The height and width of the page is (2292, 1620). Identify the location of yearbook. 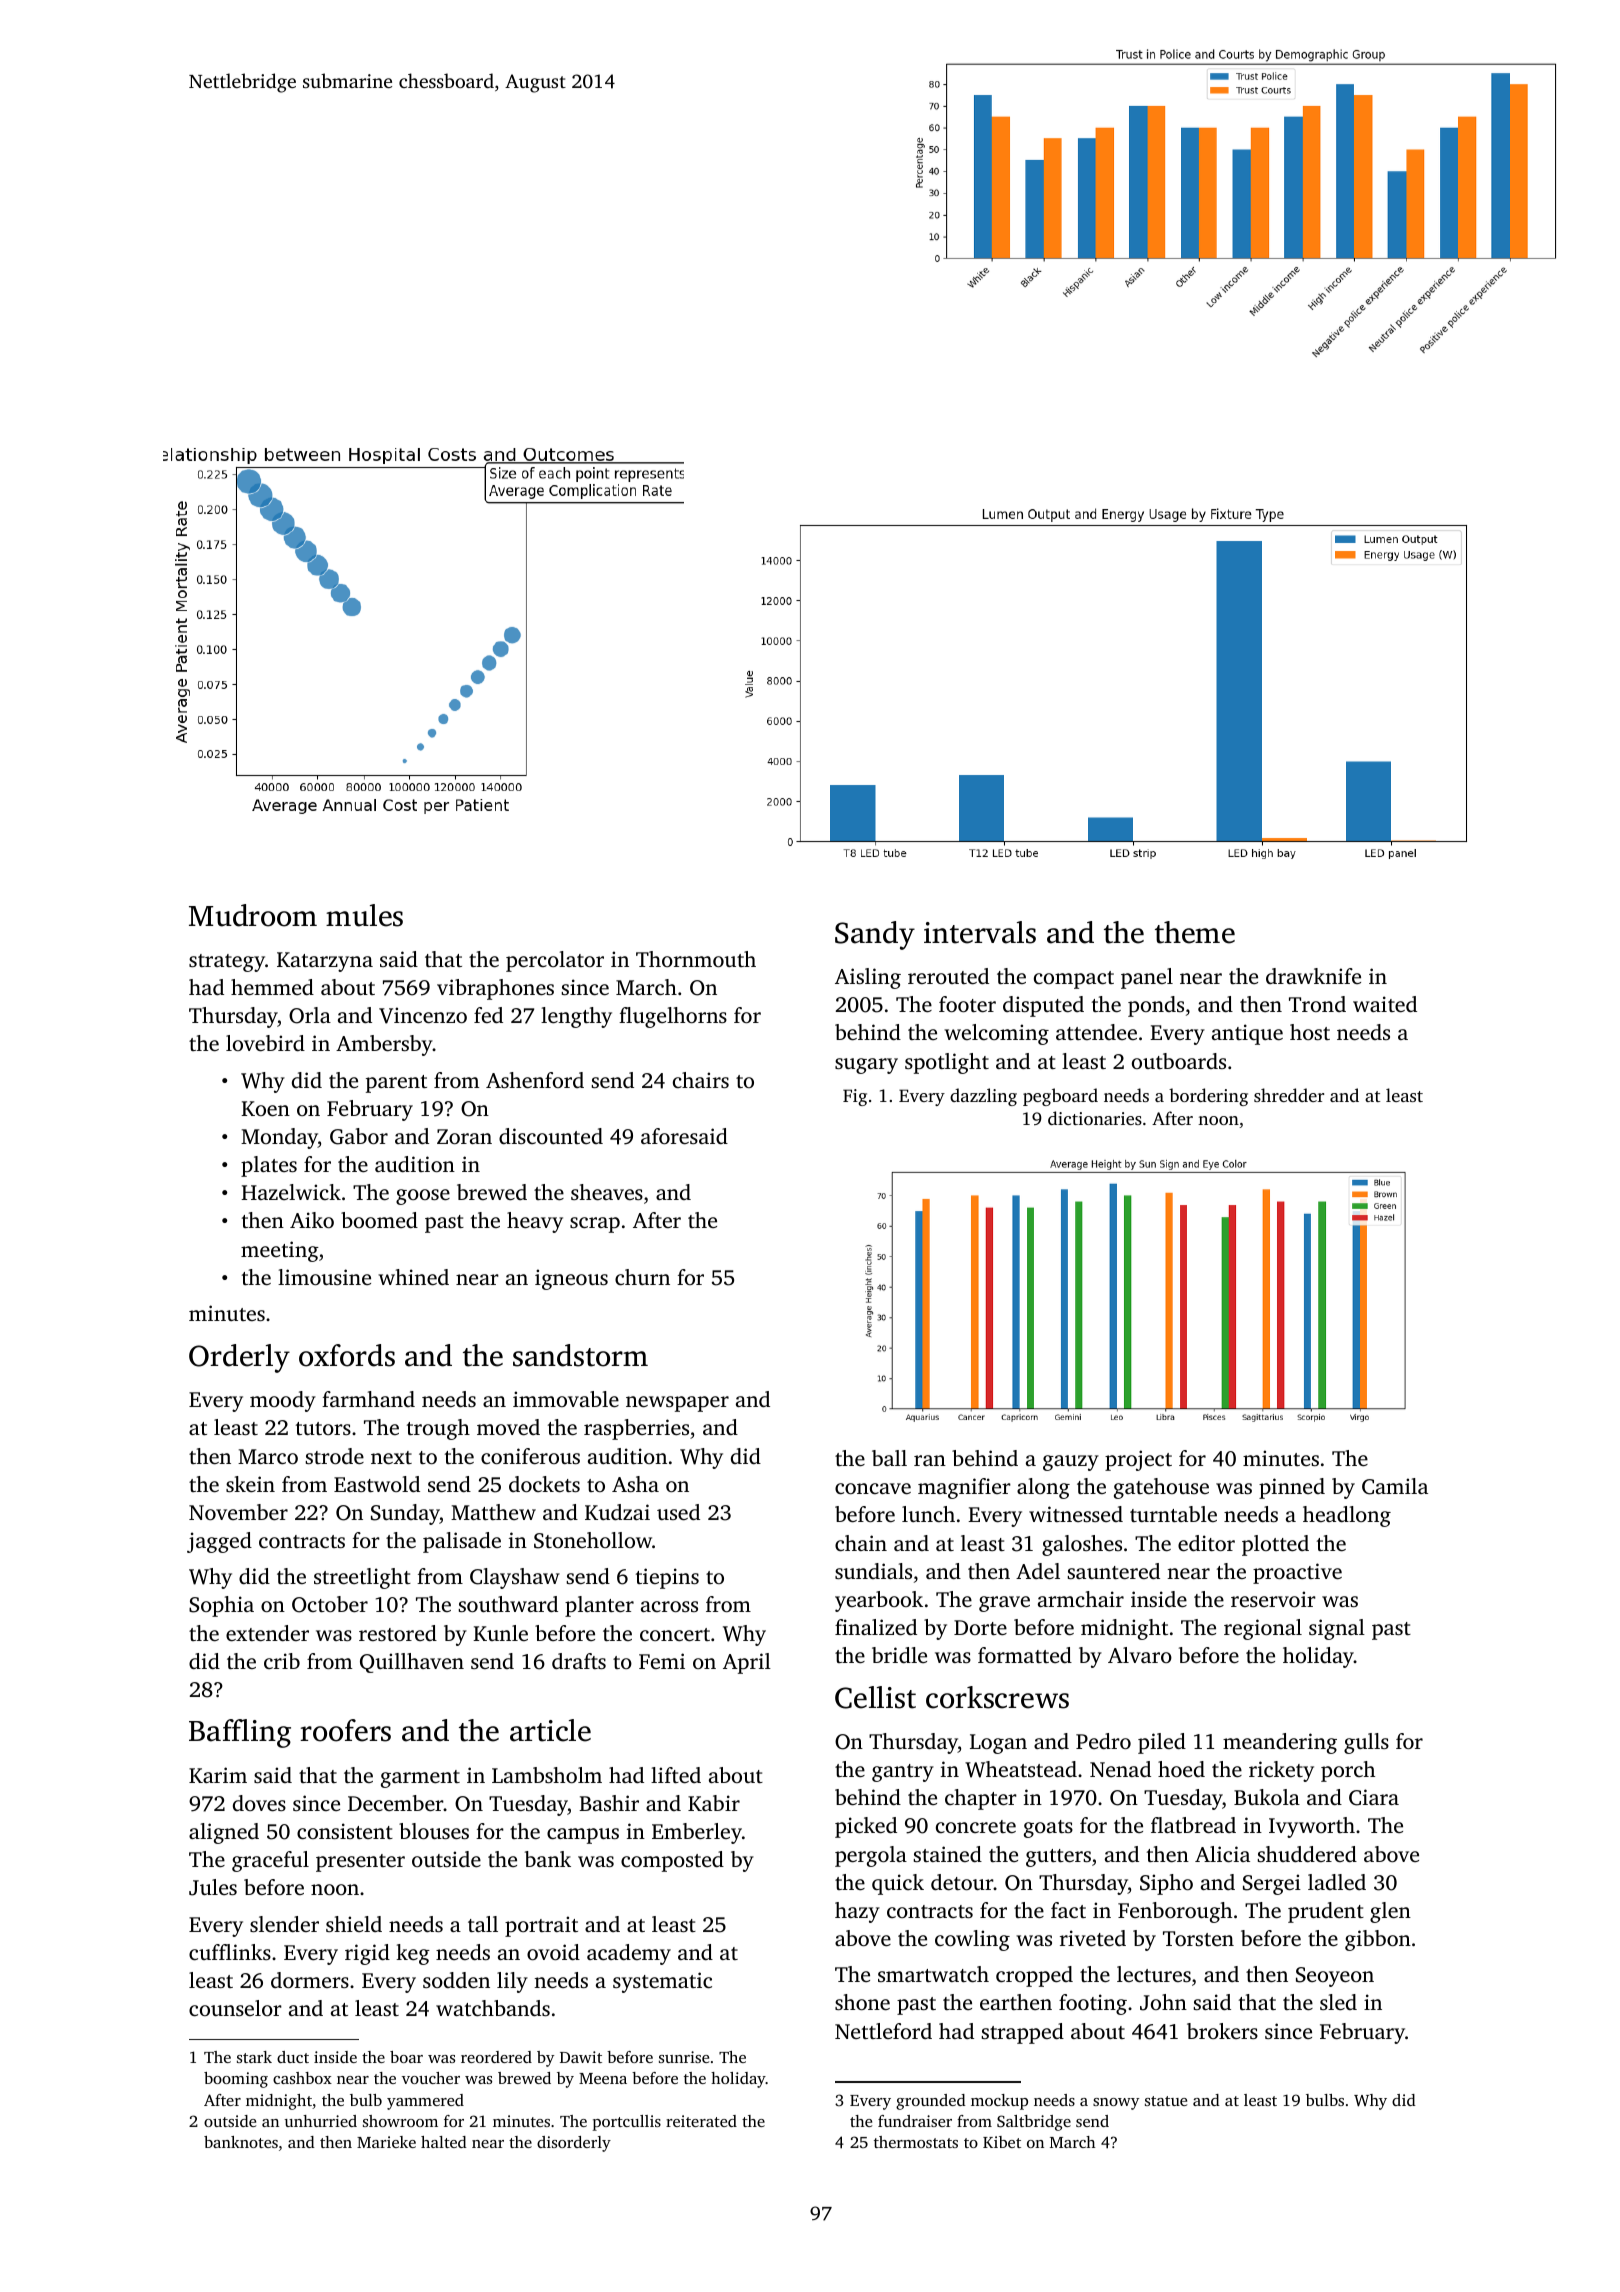
(879, 1601).
